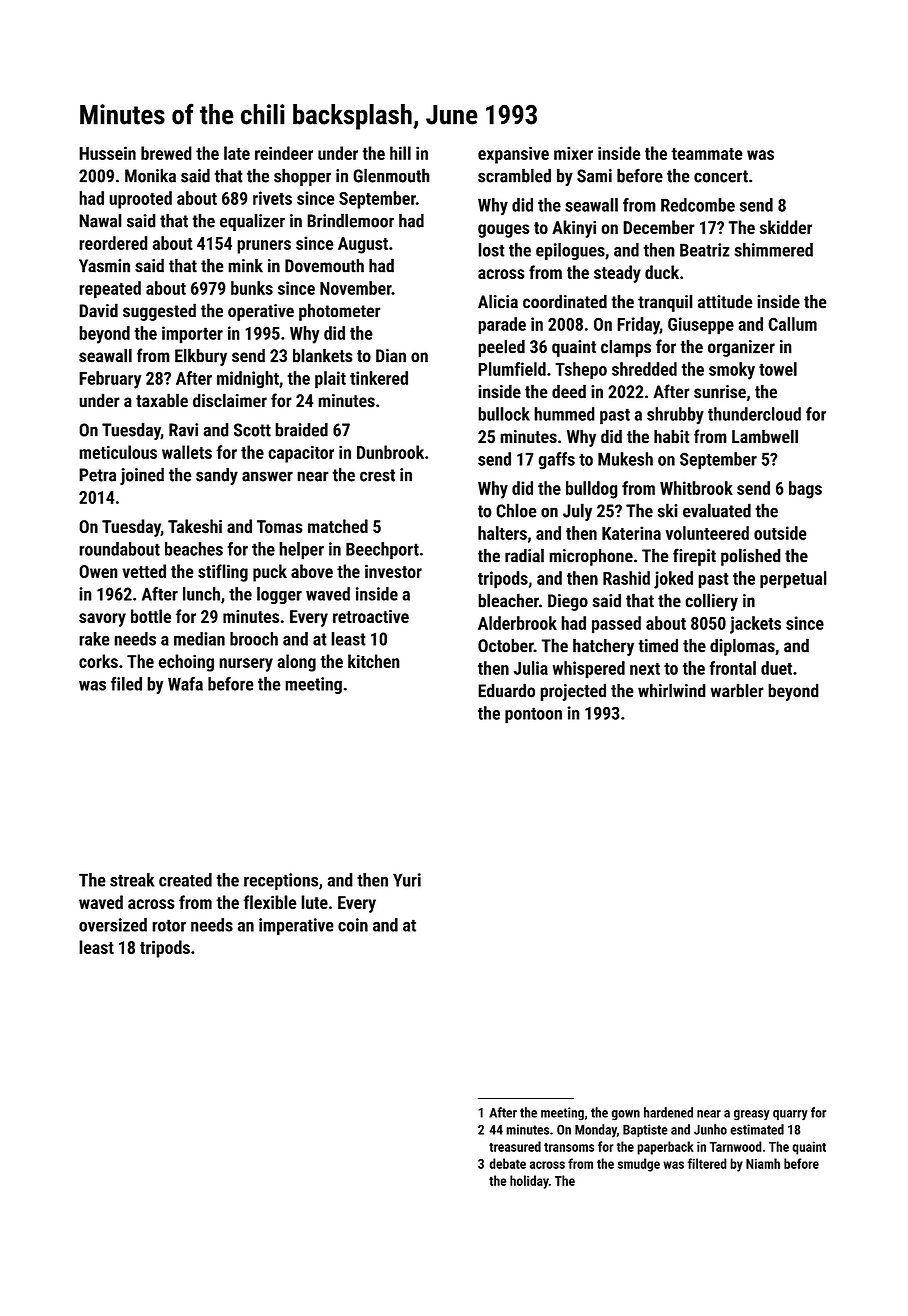 Image resolution: width=908 pixels, height=1316 pixels. Describe the element at coordinates (159, 312) in the image. I see `suggested` at that location.
